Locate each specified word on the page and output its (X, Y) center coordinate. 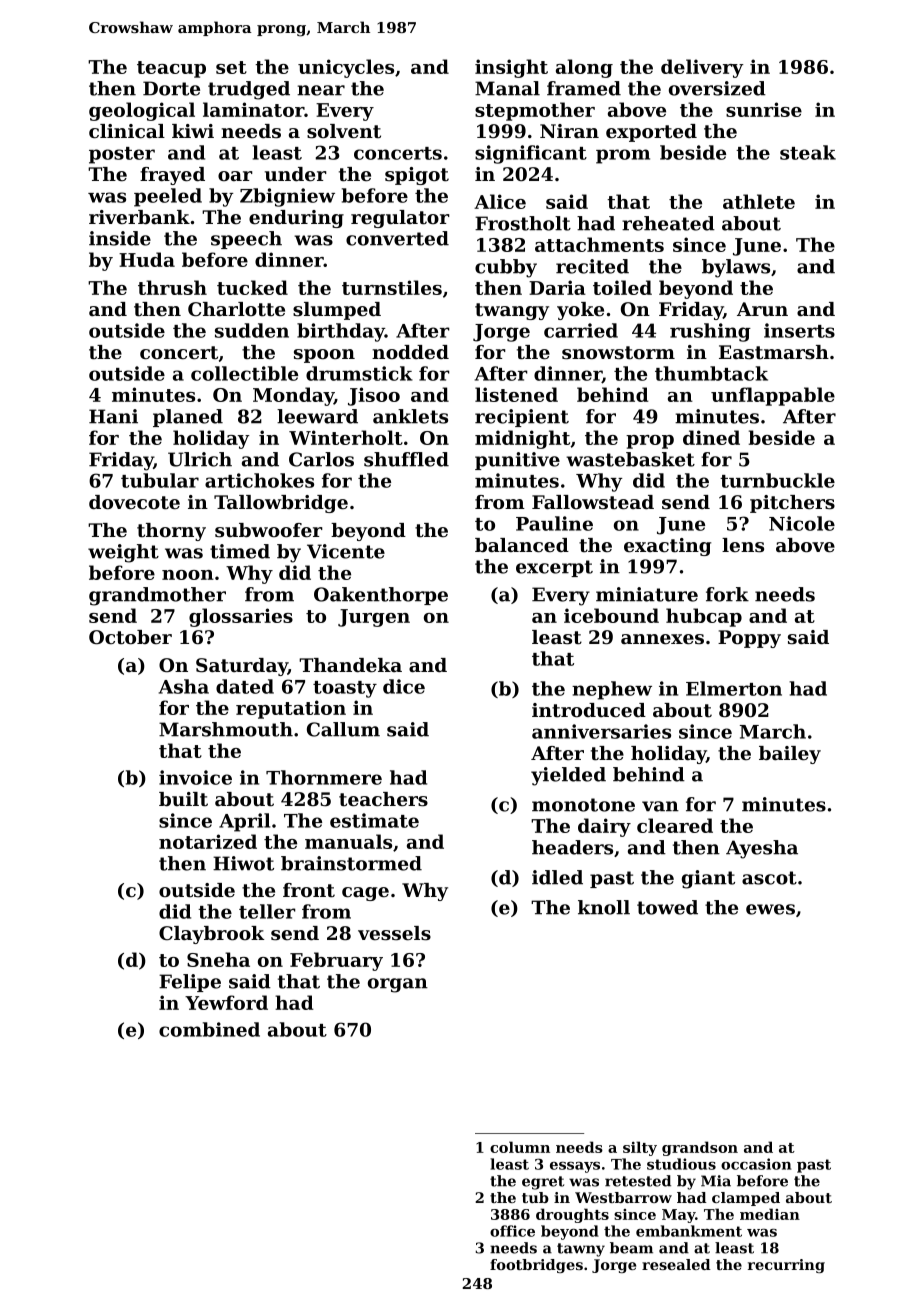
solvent (344, 131)
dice (404, 686)
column (520, 1147)
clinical (127, 131)
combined (209, 1029)
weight (123, 553)
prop (650, 442)
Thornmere (324, 777)
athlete (759, 201)
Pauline (554, 523)
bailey (790, 755)
